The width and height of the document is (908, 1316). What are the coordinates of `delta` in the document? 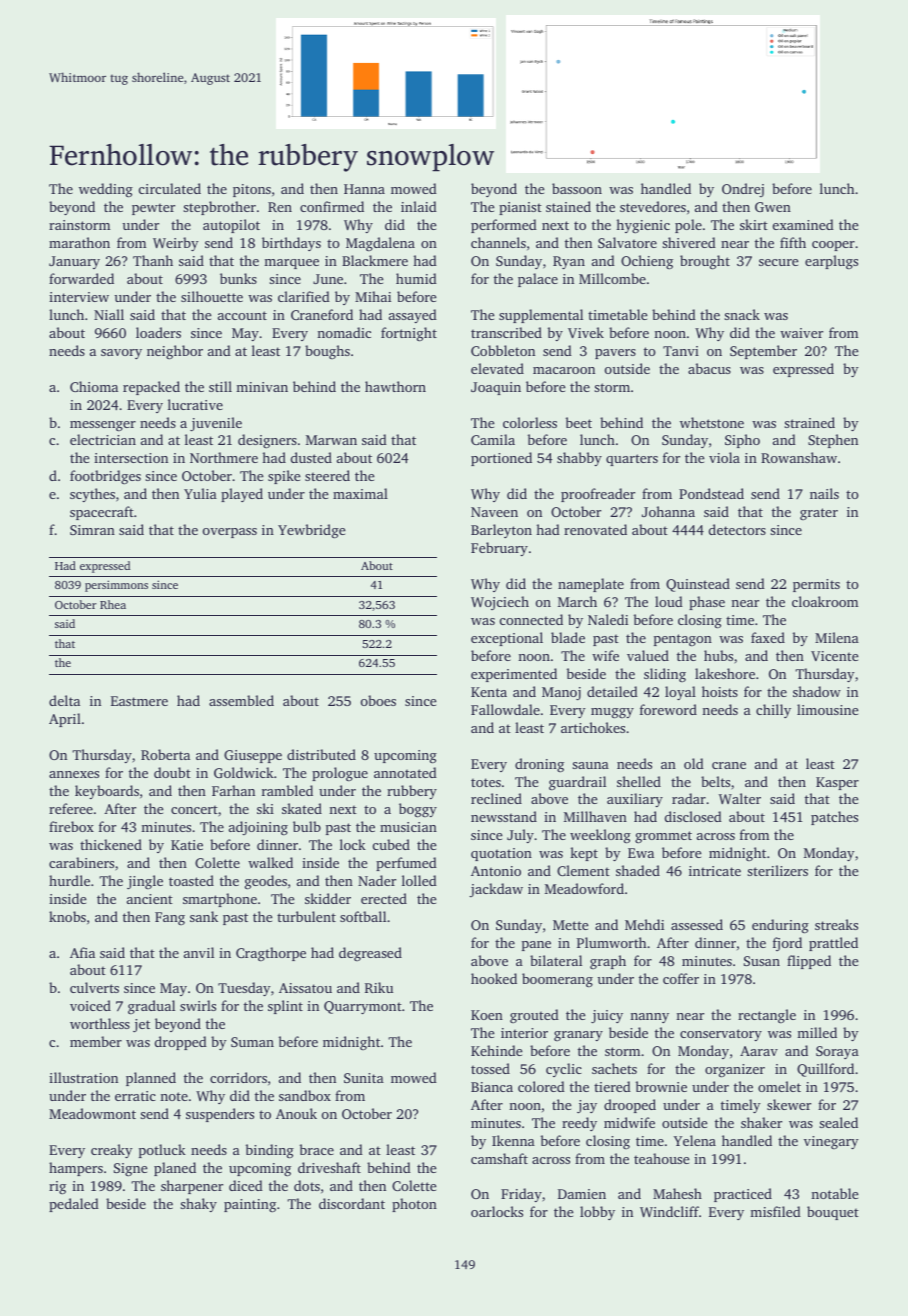 It's located at (64, 700).
